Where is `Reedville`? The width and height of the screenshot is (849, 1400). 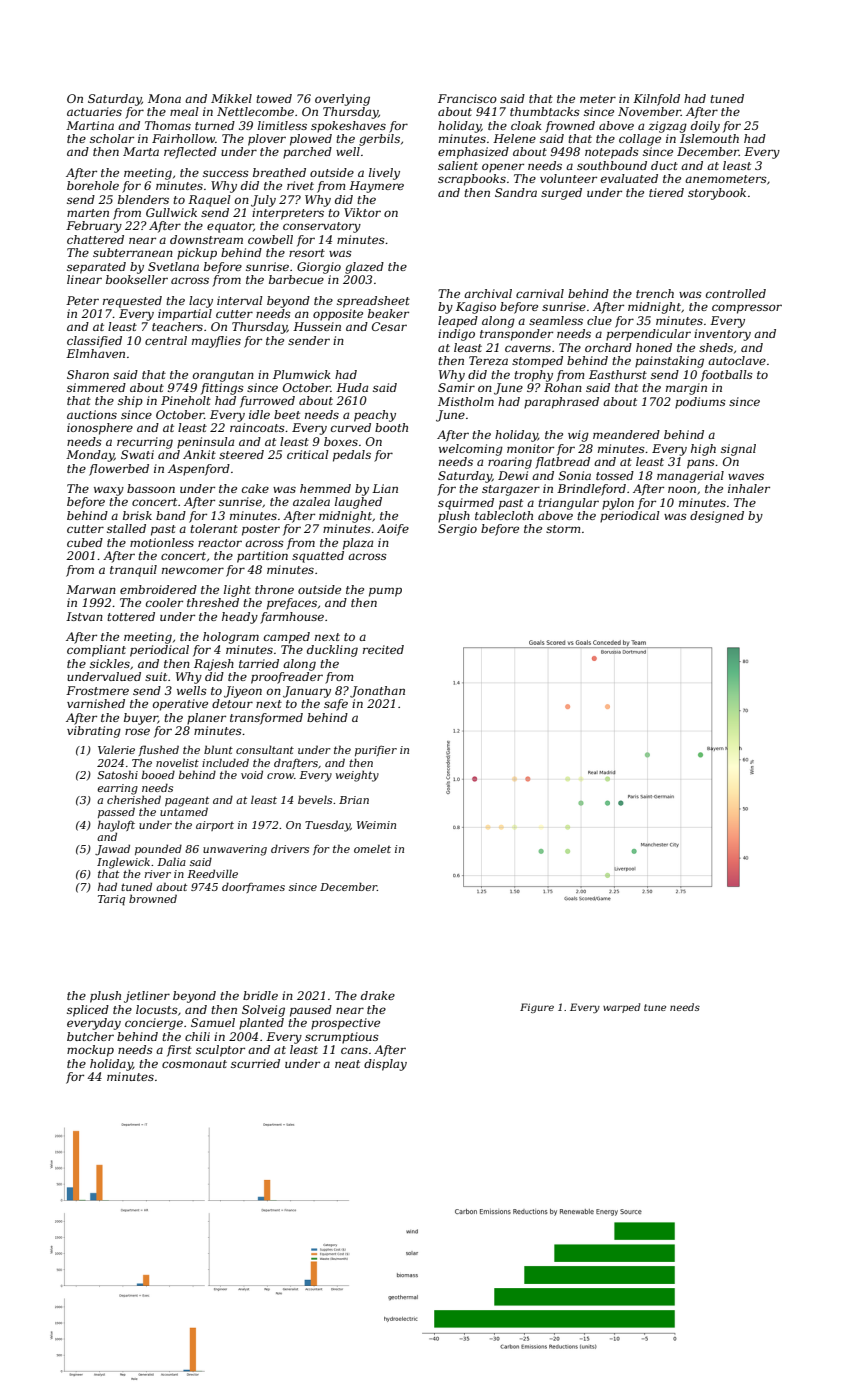 Reedville is located at coordinates (212, 873).
